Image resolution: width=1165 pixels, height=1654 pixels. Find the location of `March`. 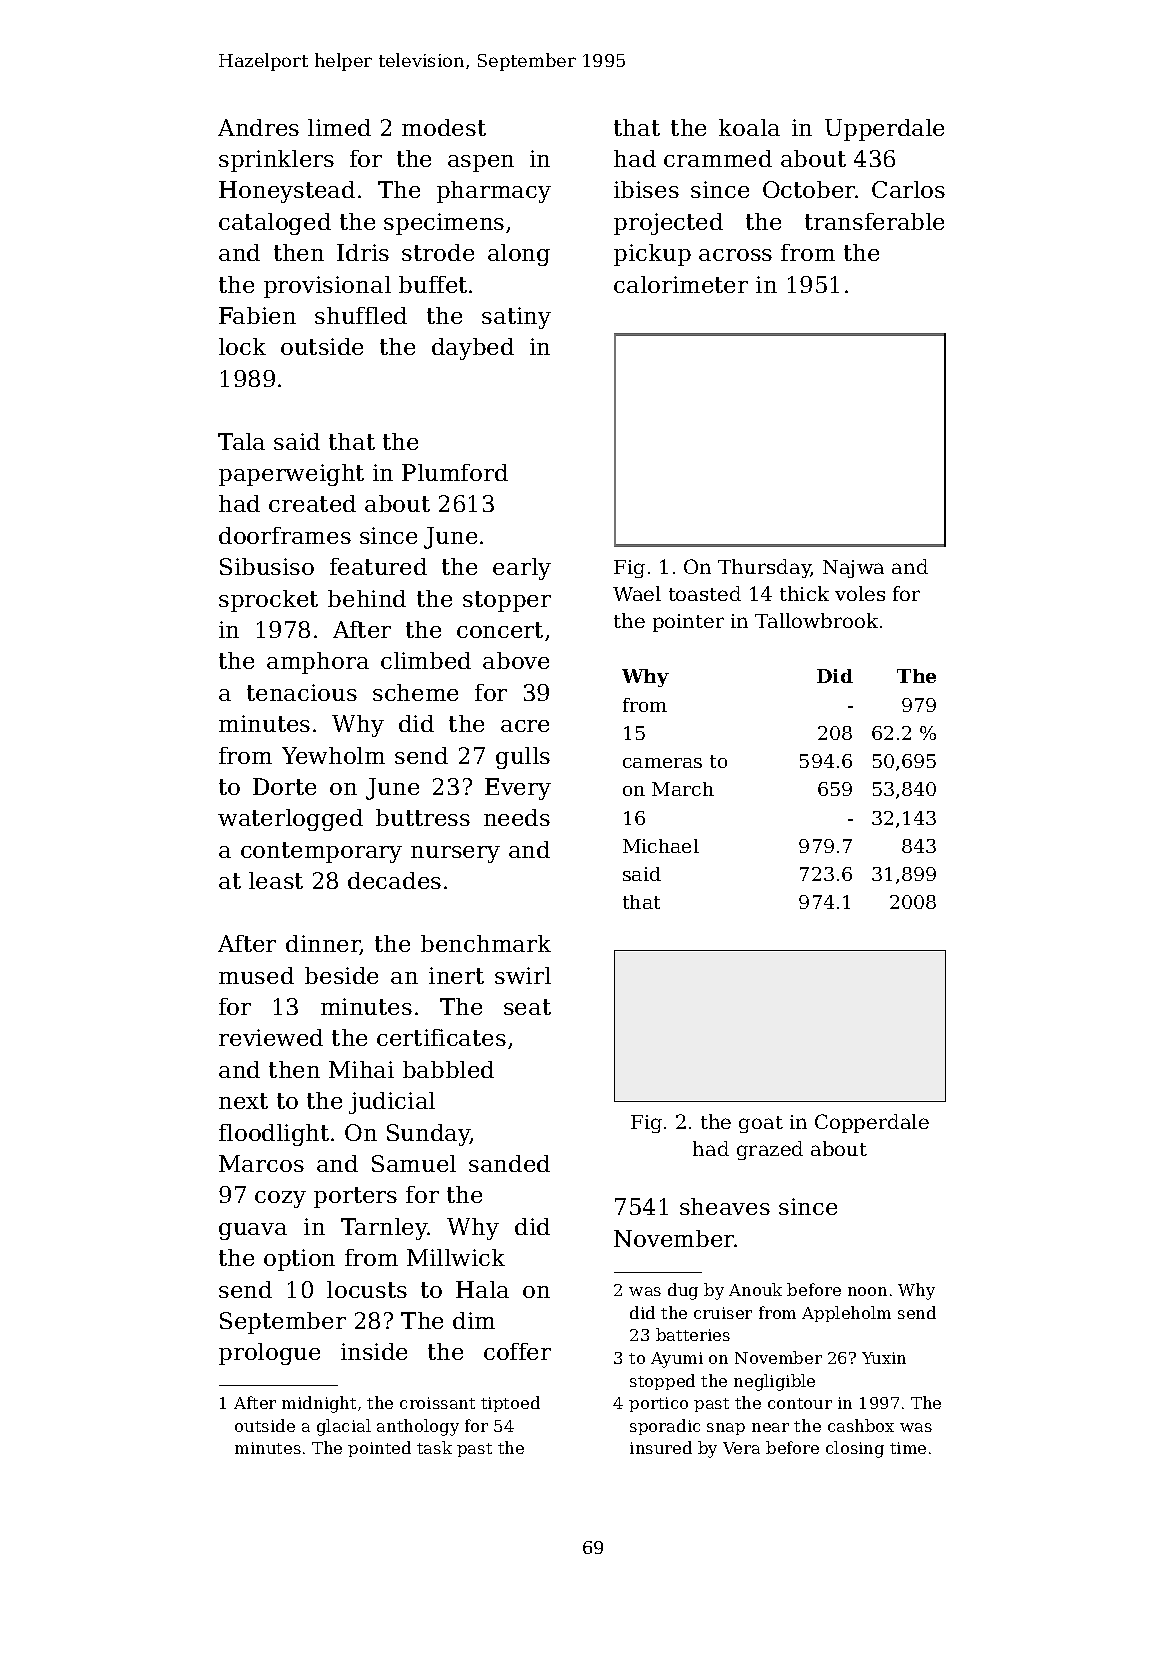

March is located at coordinates (683, 789).
